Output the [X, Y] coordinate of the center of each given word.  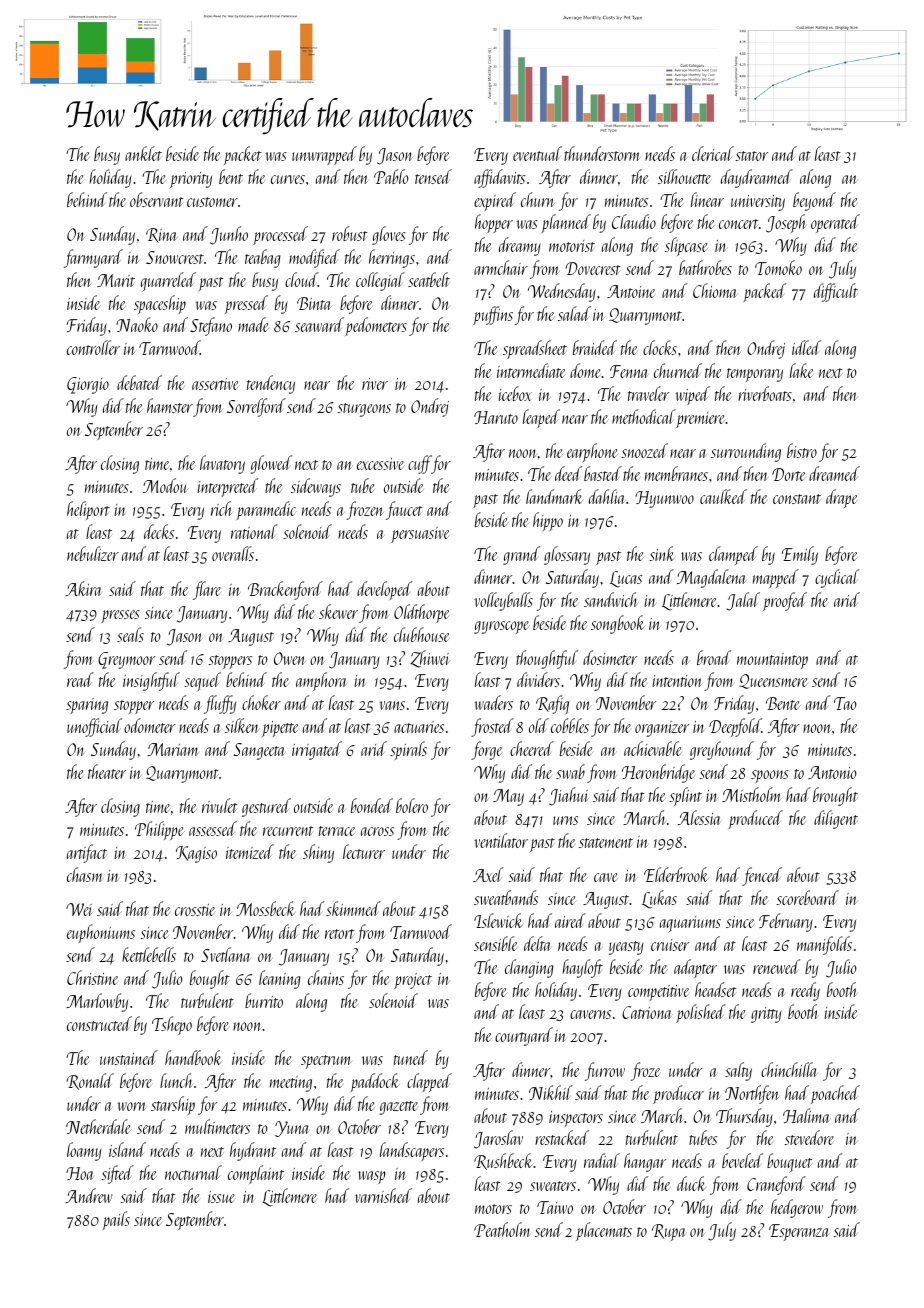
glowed [271, 464]
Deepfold [735, 727]
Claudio [634, 221]
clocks [660, 347]
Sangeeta [259, 751]
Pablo [391, 176]
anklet [143, 153]
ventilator [501, 840]
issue [221, 1197]
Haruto [496, 417]
